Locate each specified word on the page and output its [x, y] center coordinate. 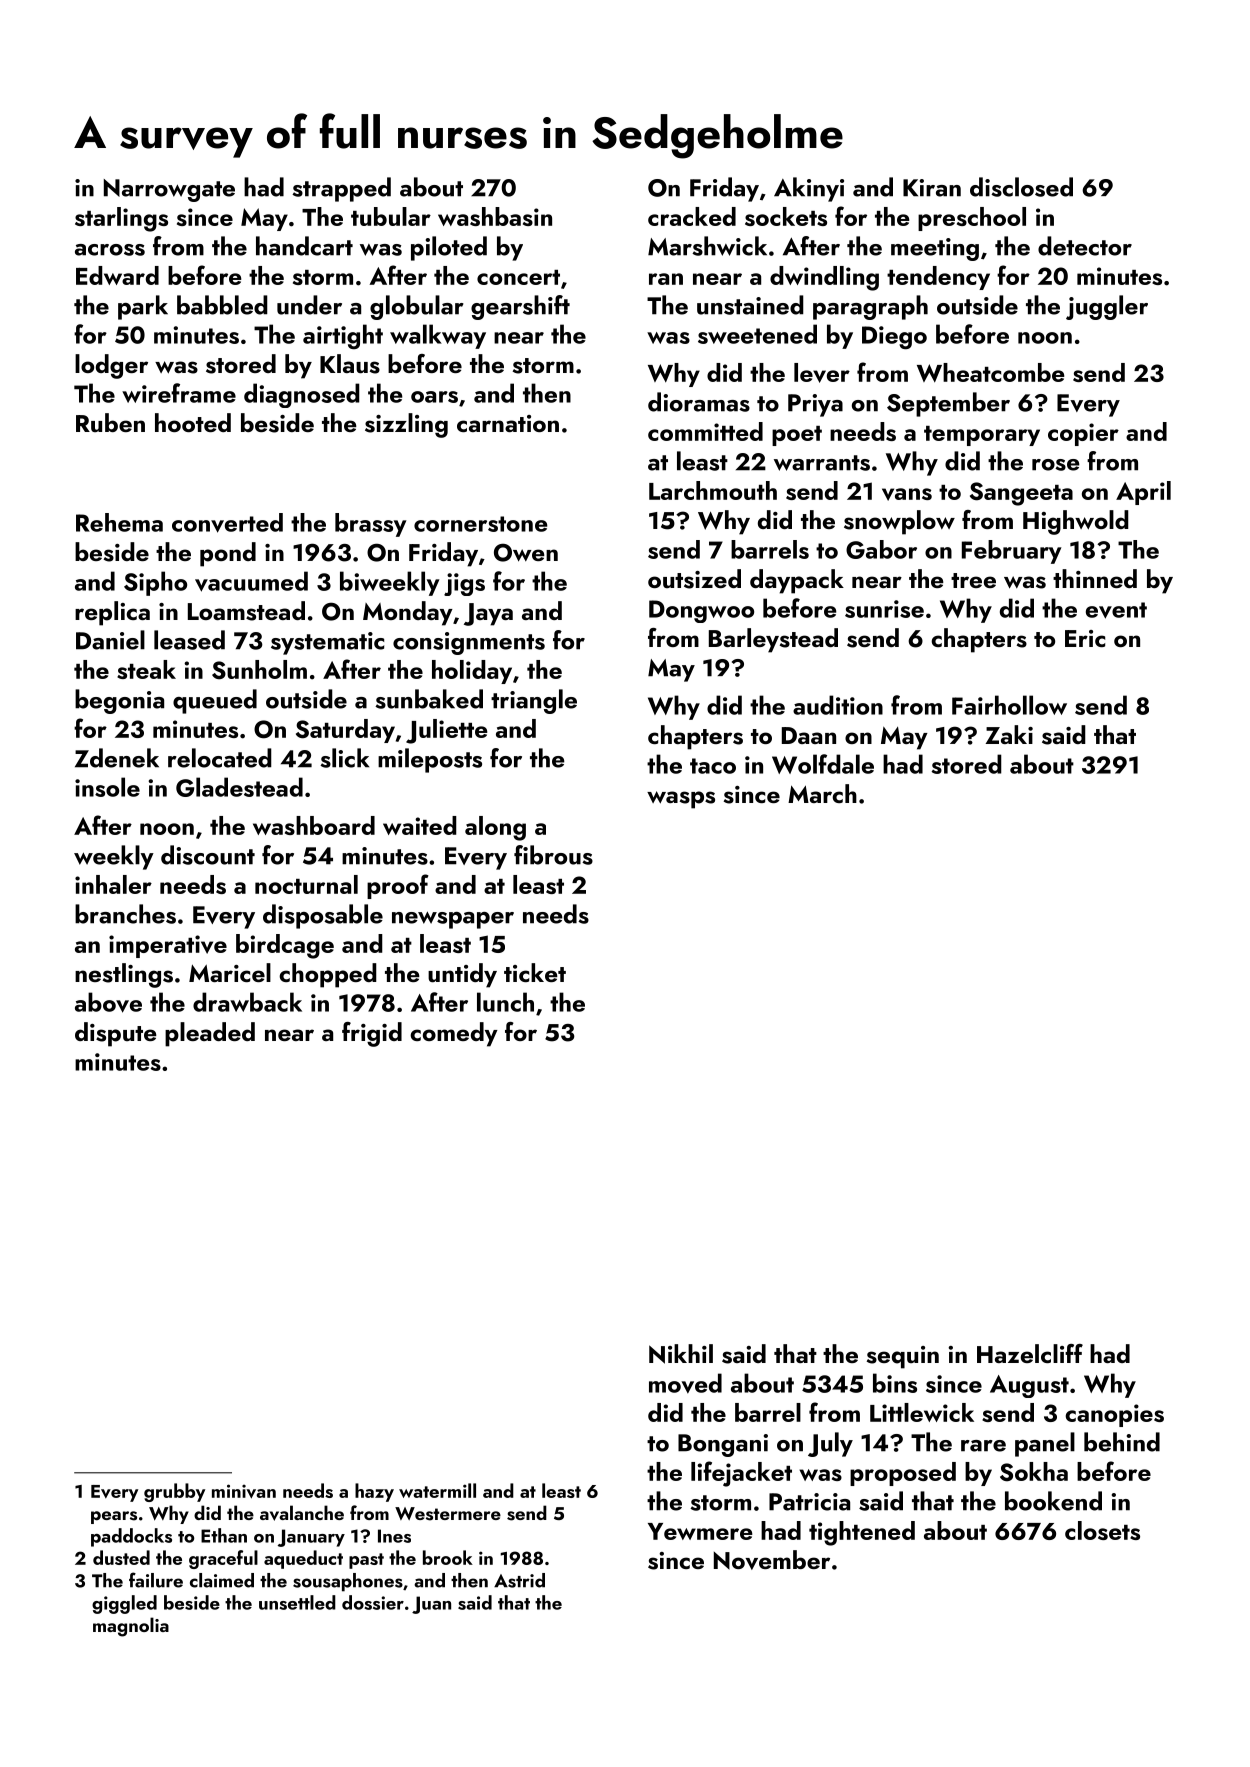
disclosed [1021, 187]
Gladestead [239, 787]
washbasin [495, 216]
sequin [903, 1357]
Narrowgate [169, 190]
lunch [505, 1002]
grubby [174, 1492]
